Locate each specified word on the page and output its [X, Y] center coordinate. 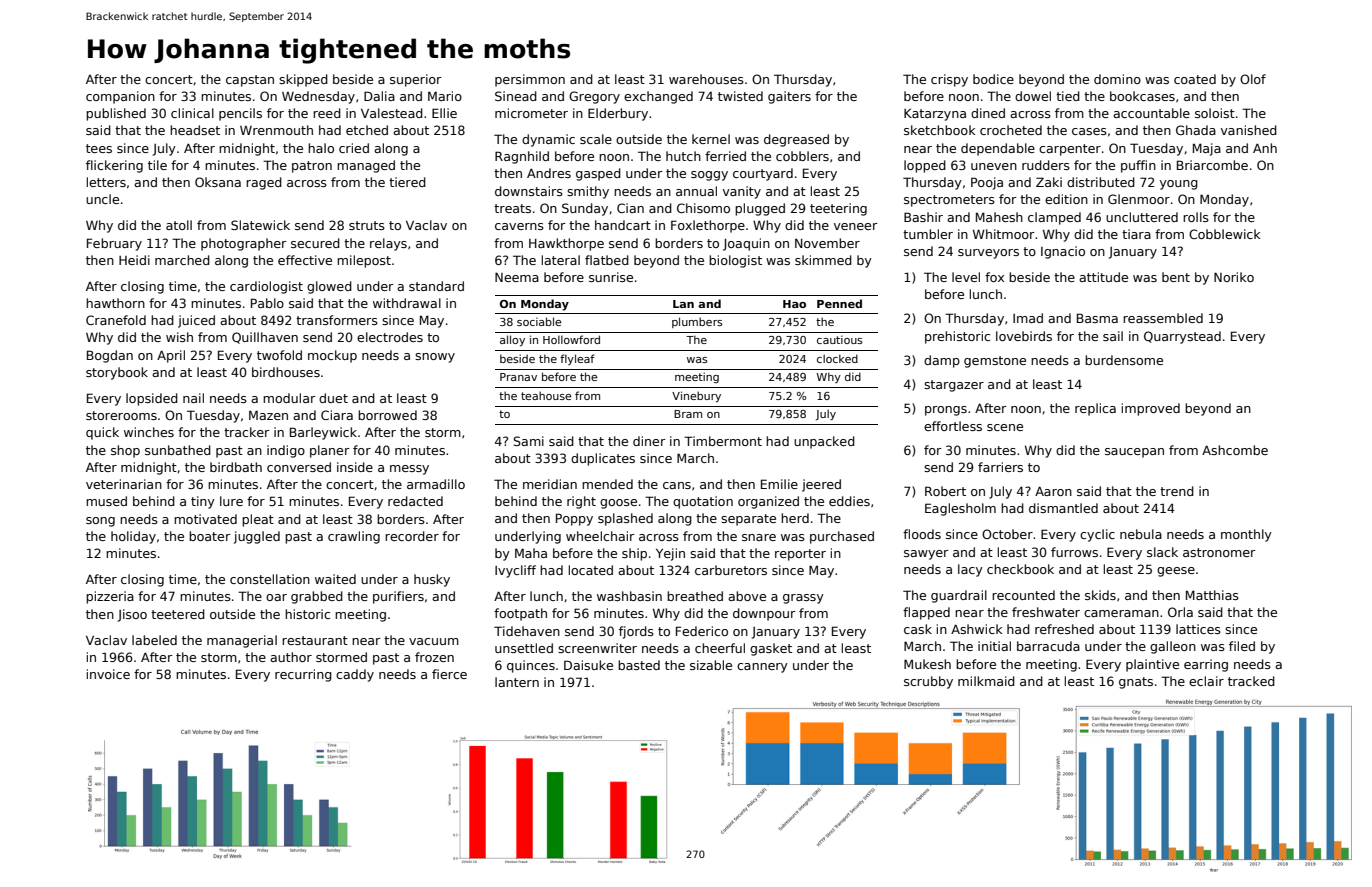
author [291, 657]
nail [193, 398]
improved [1151, 409]
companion [120, 97]
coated [1195, 79]
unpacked [824, 442]
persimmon [530, 80]
